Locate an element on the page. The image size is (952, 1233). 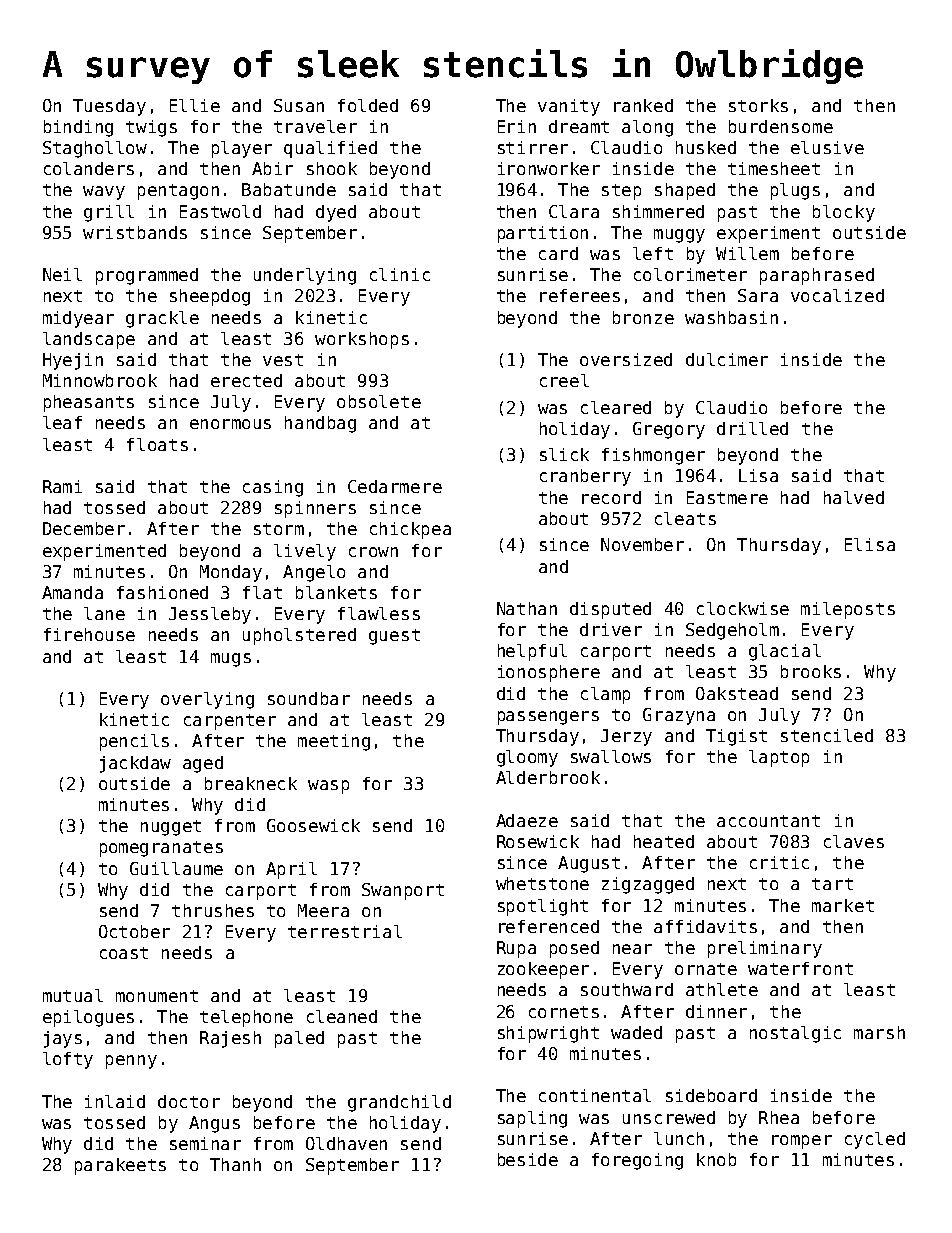
heated is located at coordinates (664, 841).
